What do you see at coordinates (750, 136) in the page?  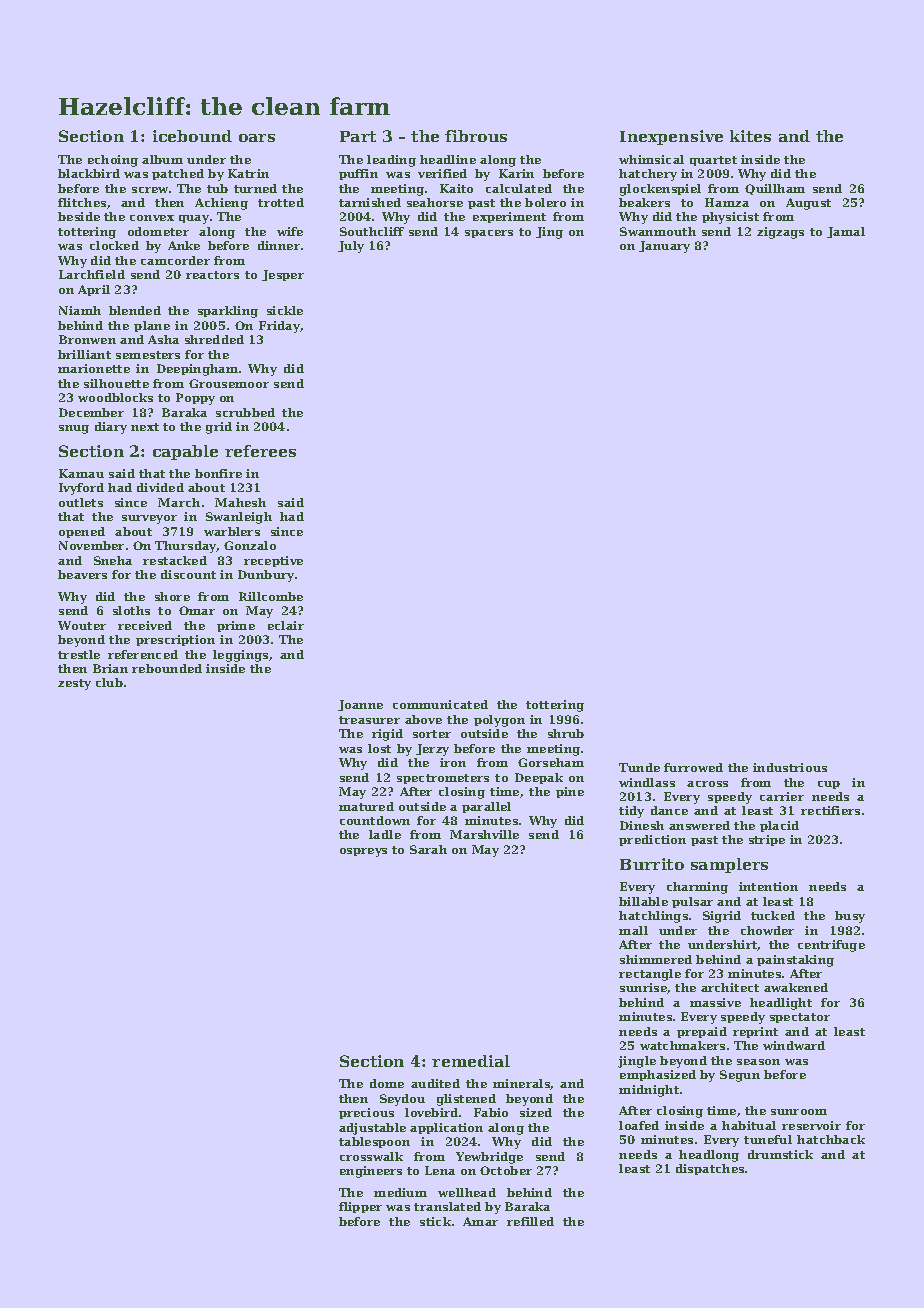 I see `kites` at bounding box center [750, 136].
